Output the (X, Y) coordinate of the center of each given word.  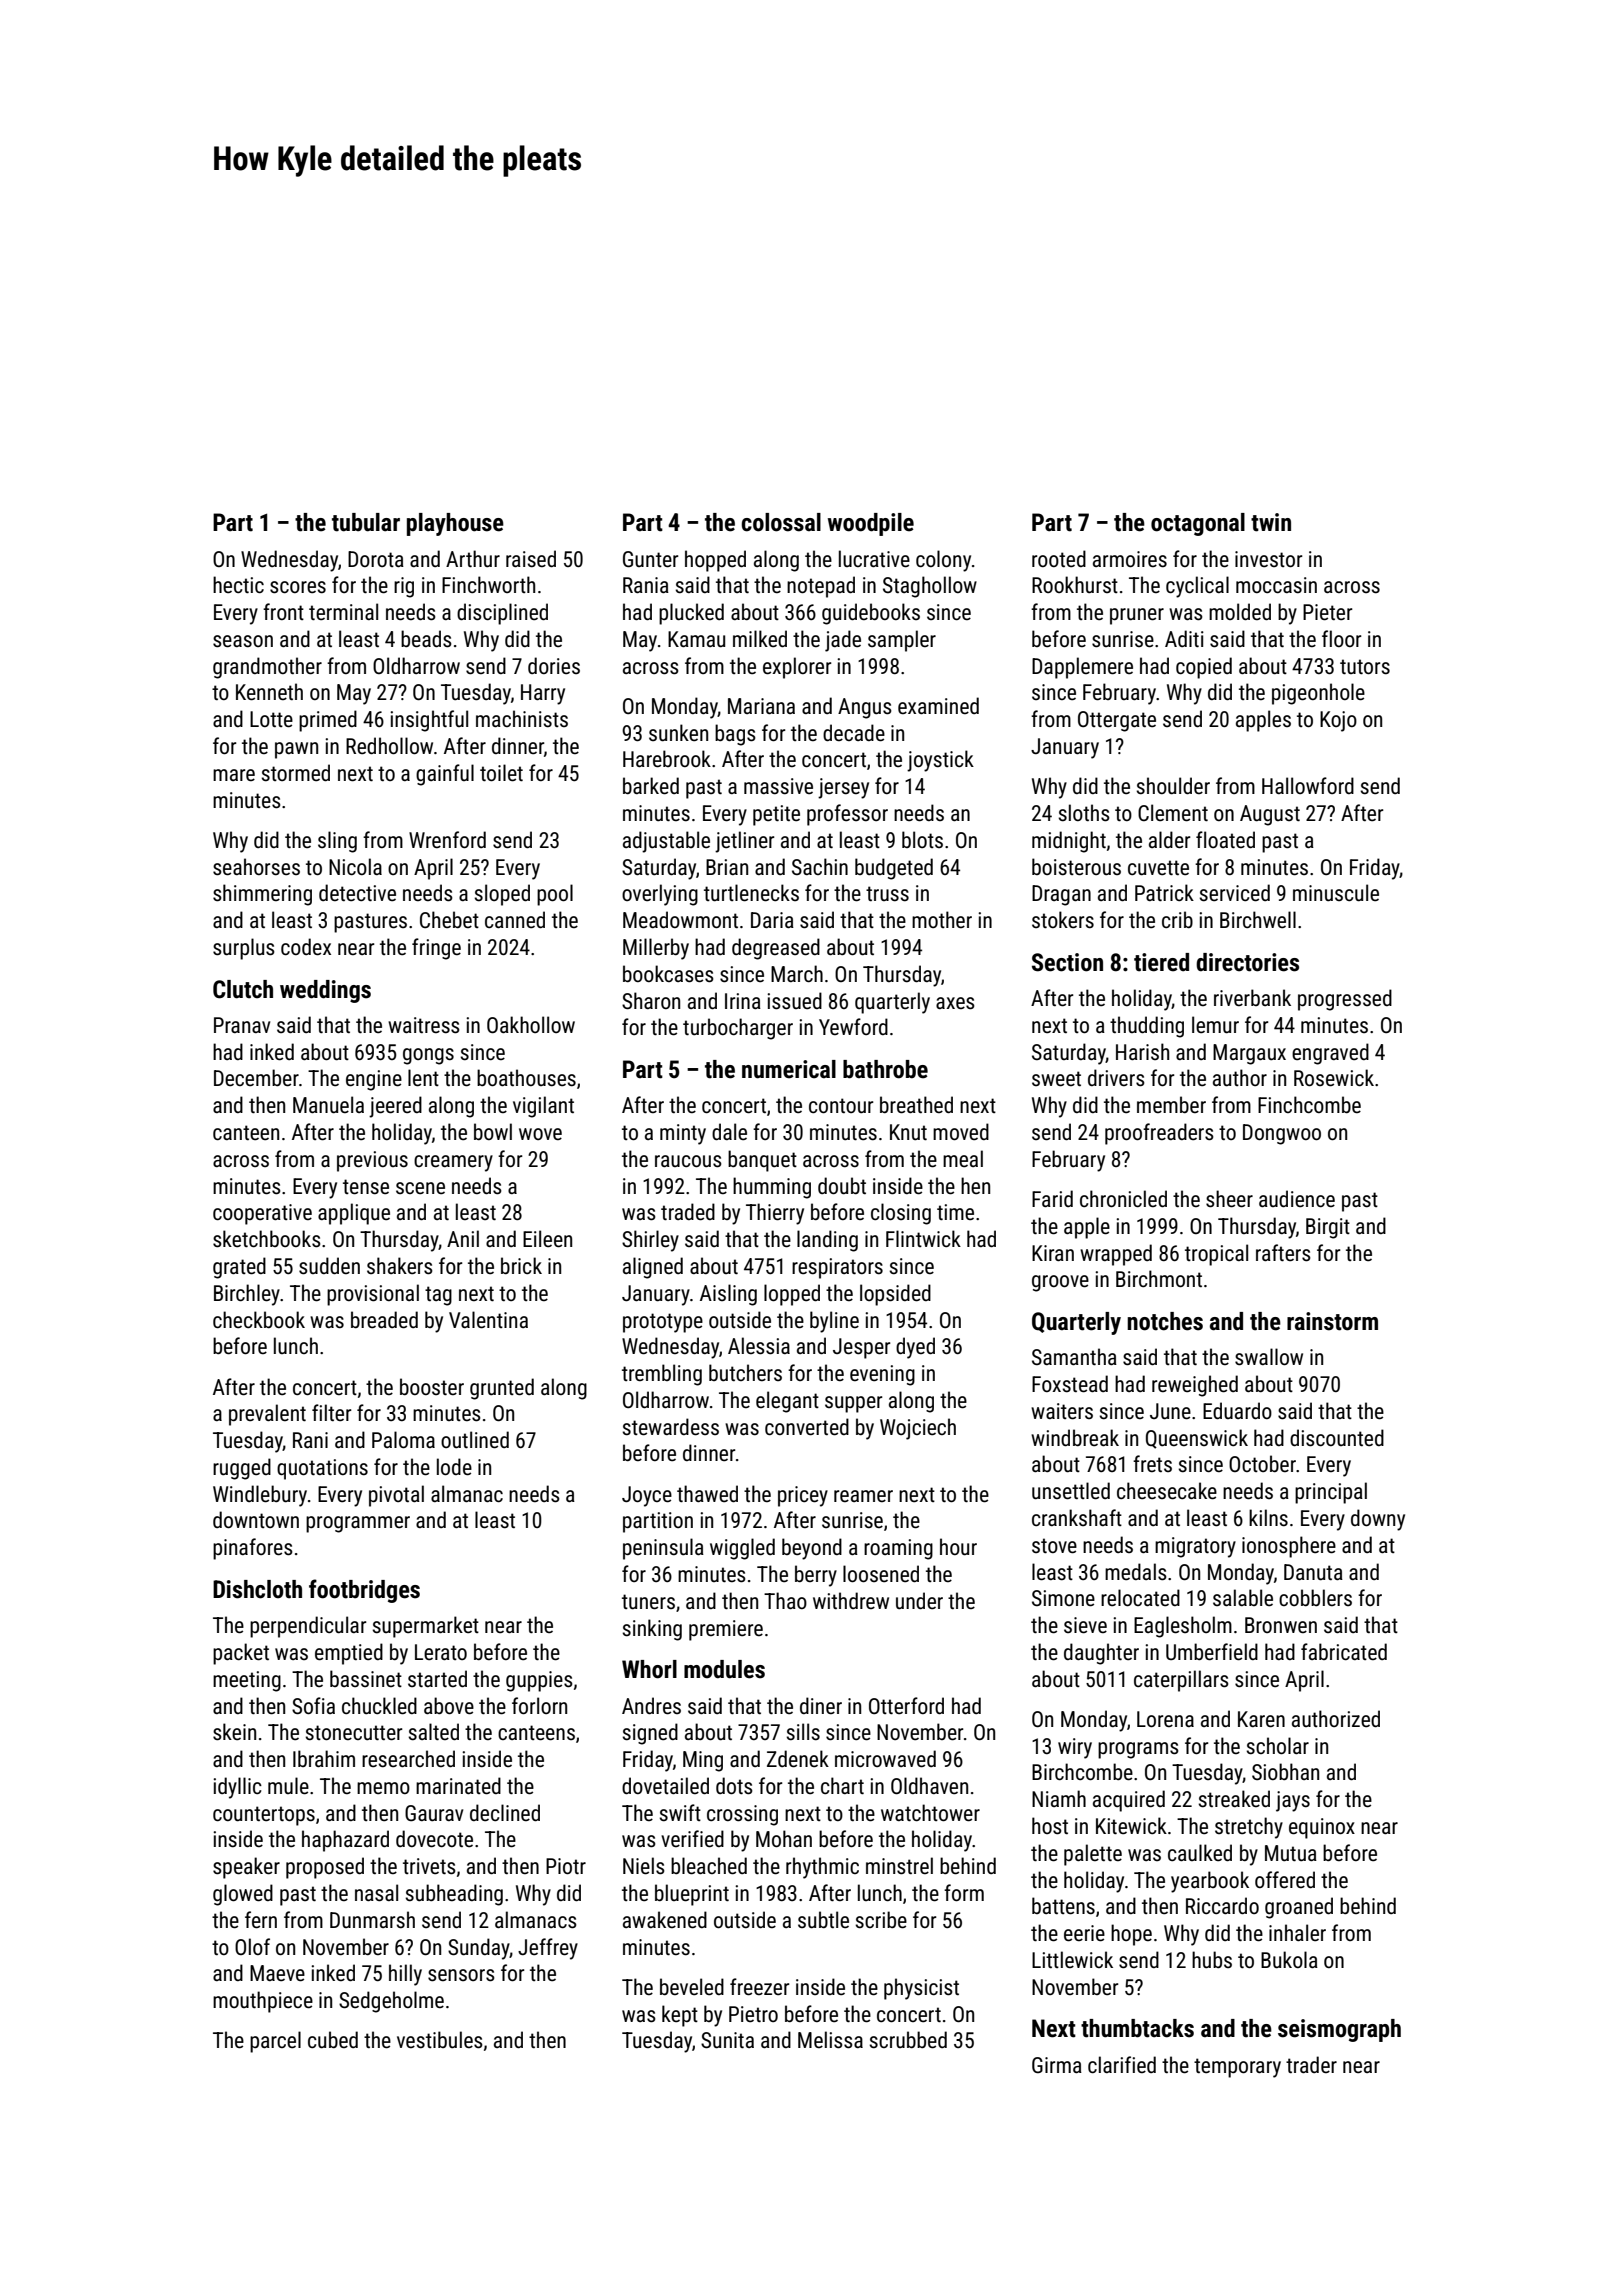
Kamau (696, 639)
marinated (458, 1786)
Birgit (1328, 1228)
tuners (648, 1602)
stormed (296, 773)
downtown (256, 1519)
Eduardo (1237, 1410)
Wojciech (918, 1429)
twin (1271, 522)
